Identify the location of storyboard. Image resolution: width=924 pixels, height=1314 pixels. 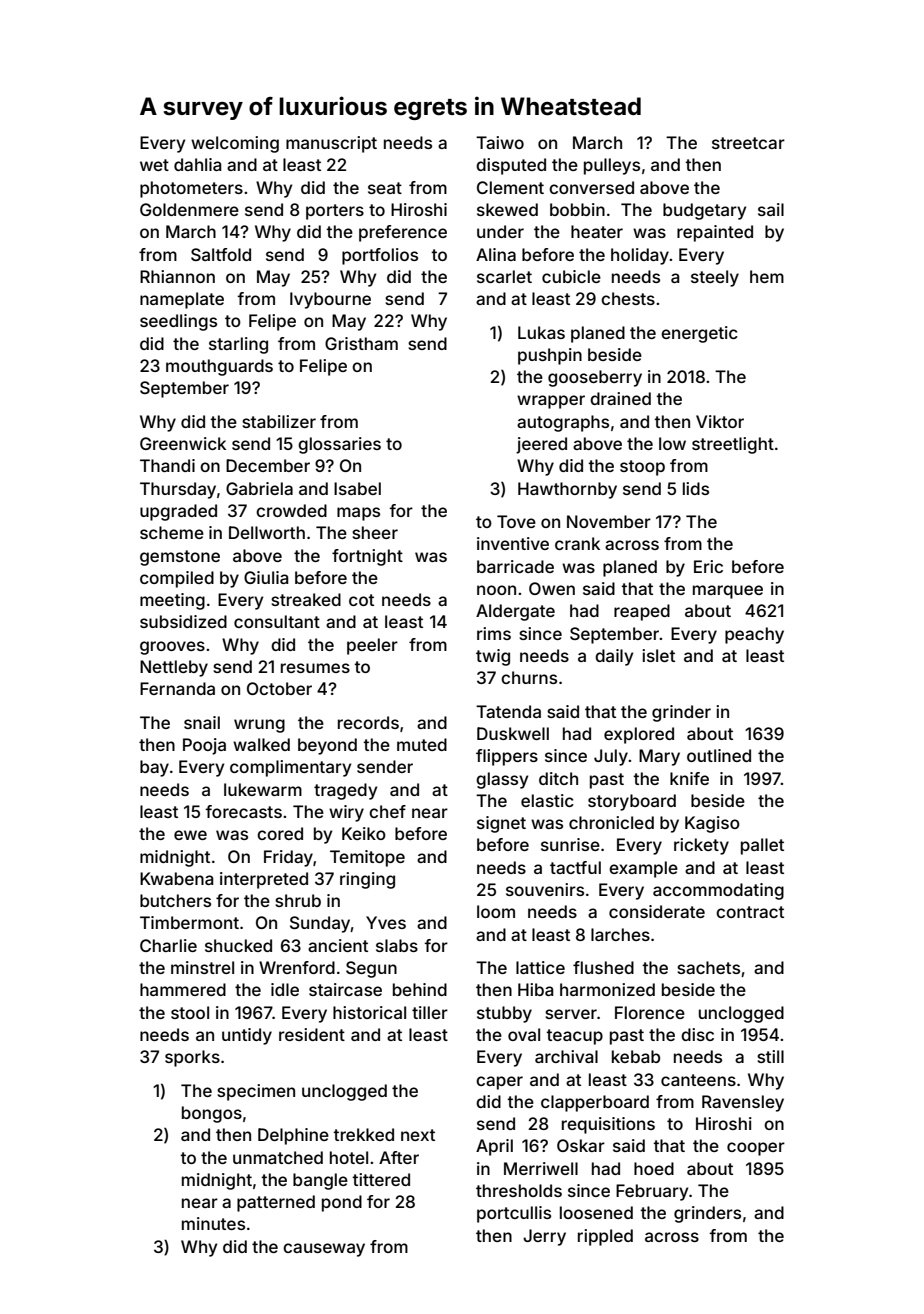
(632, 802).
